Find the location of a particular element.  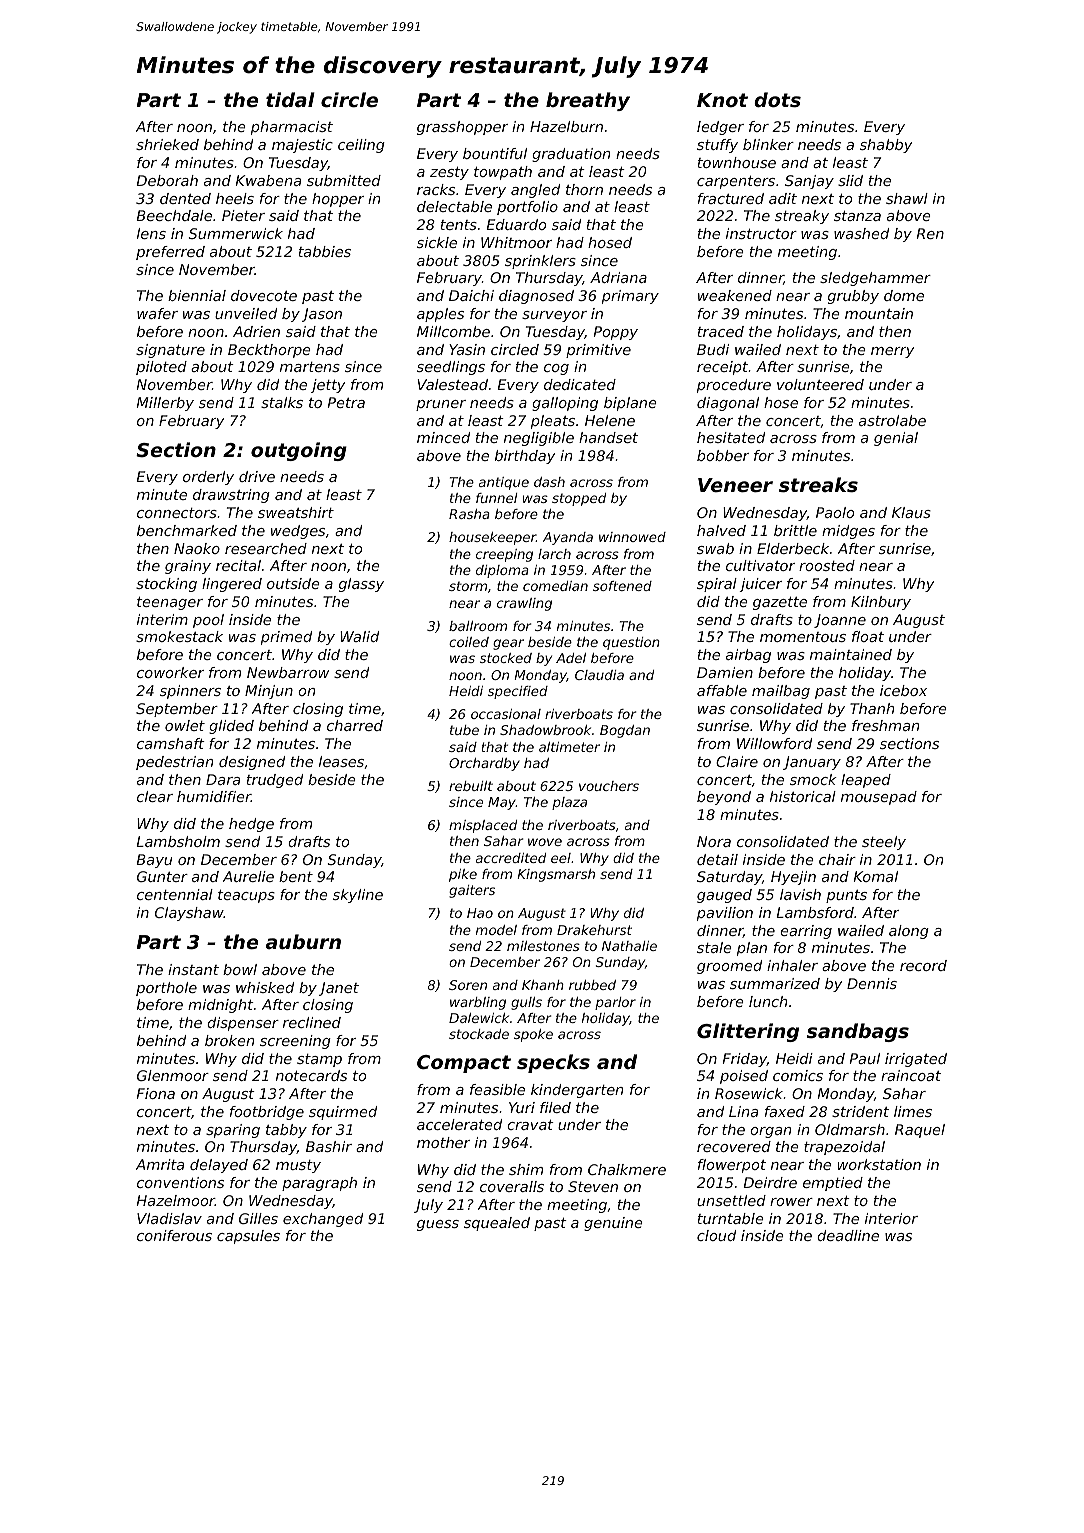

pharmacist is located at coordinates (292, 128).
